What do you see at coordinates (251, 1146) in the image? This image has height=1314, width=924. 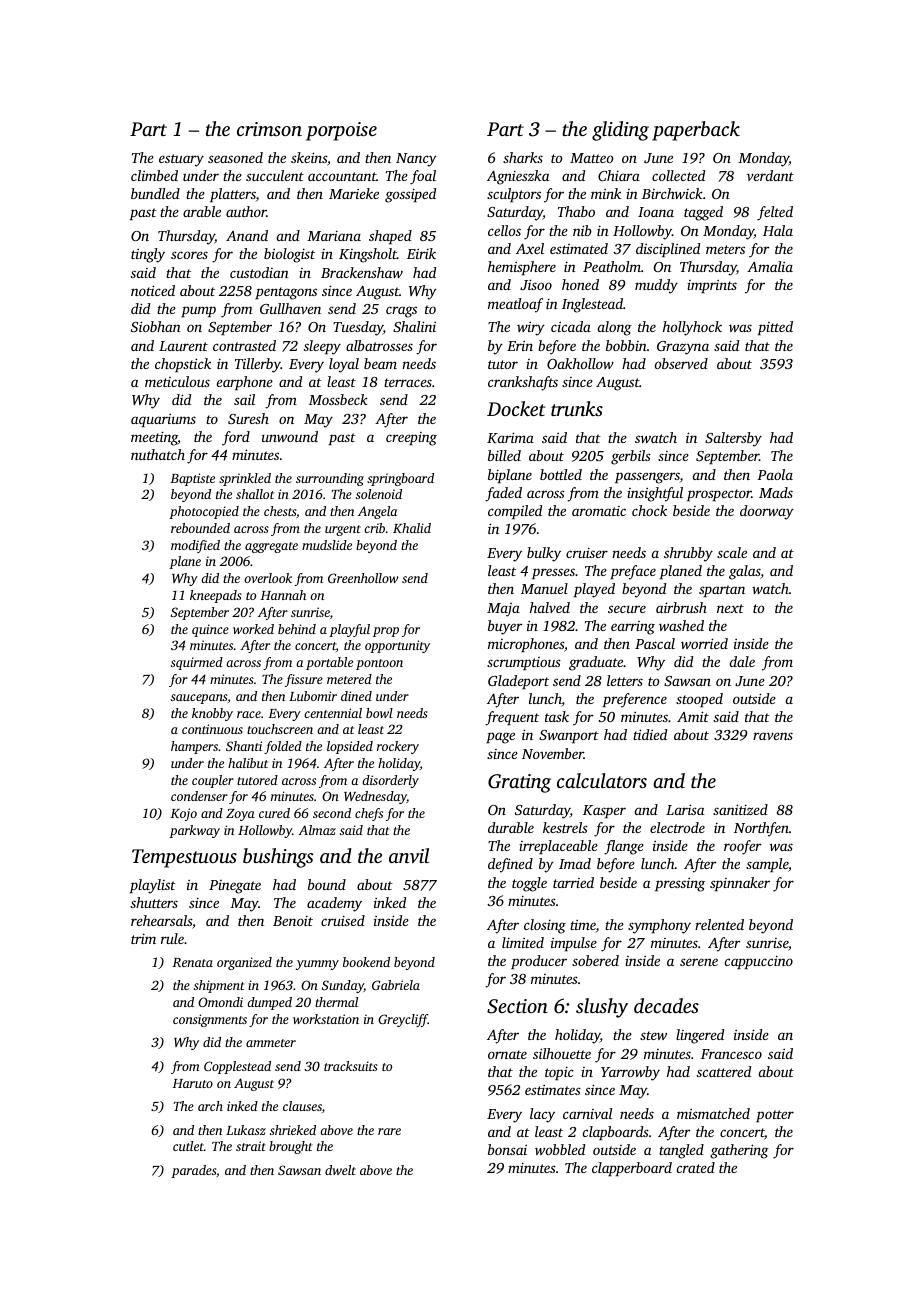 I see `strait` at bounding box center [251, 1146].
